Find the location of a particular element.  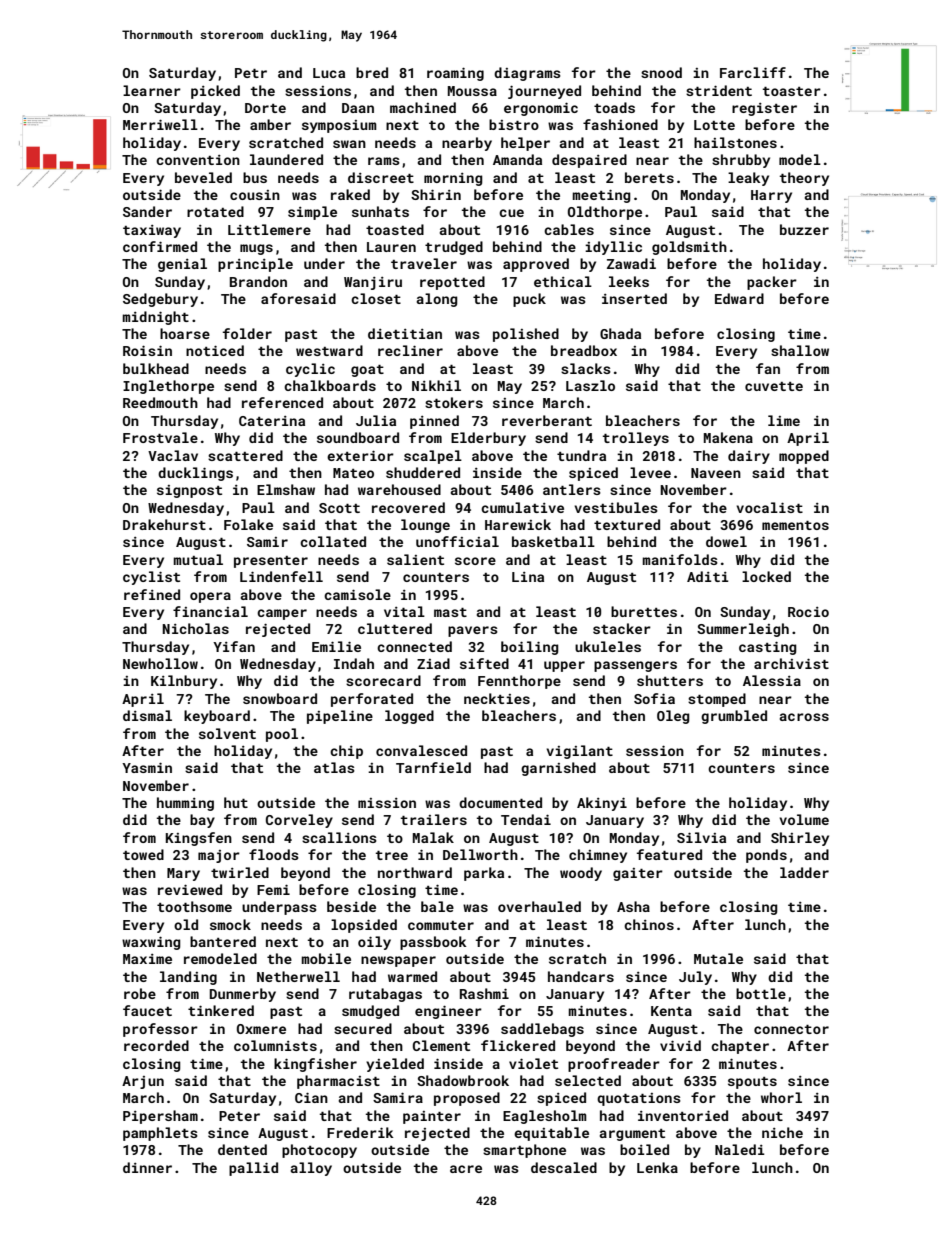

convalesced is located at coordinates (421, 750).
